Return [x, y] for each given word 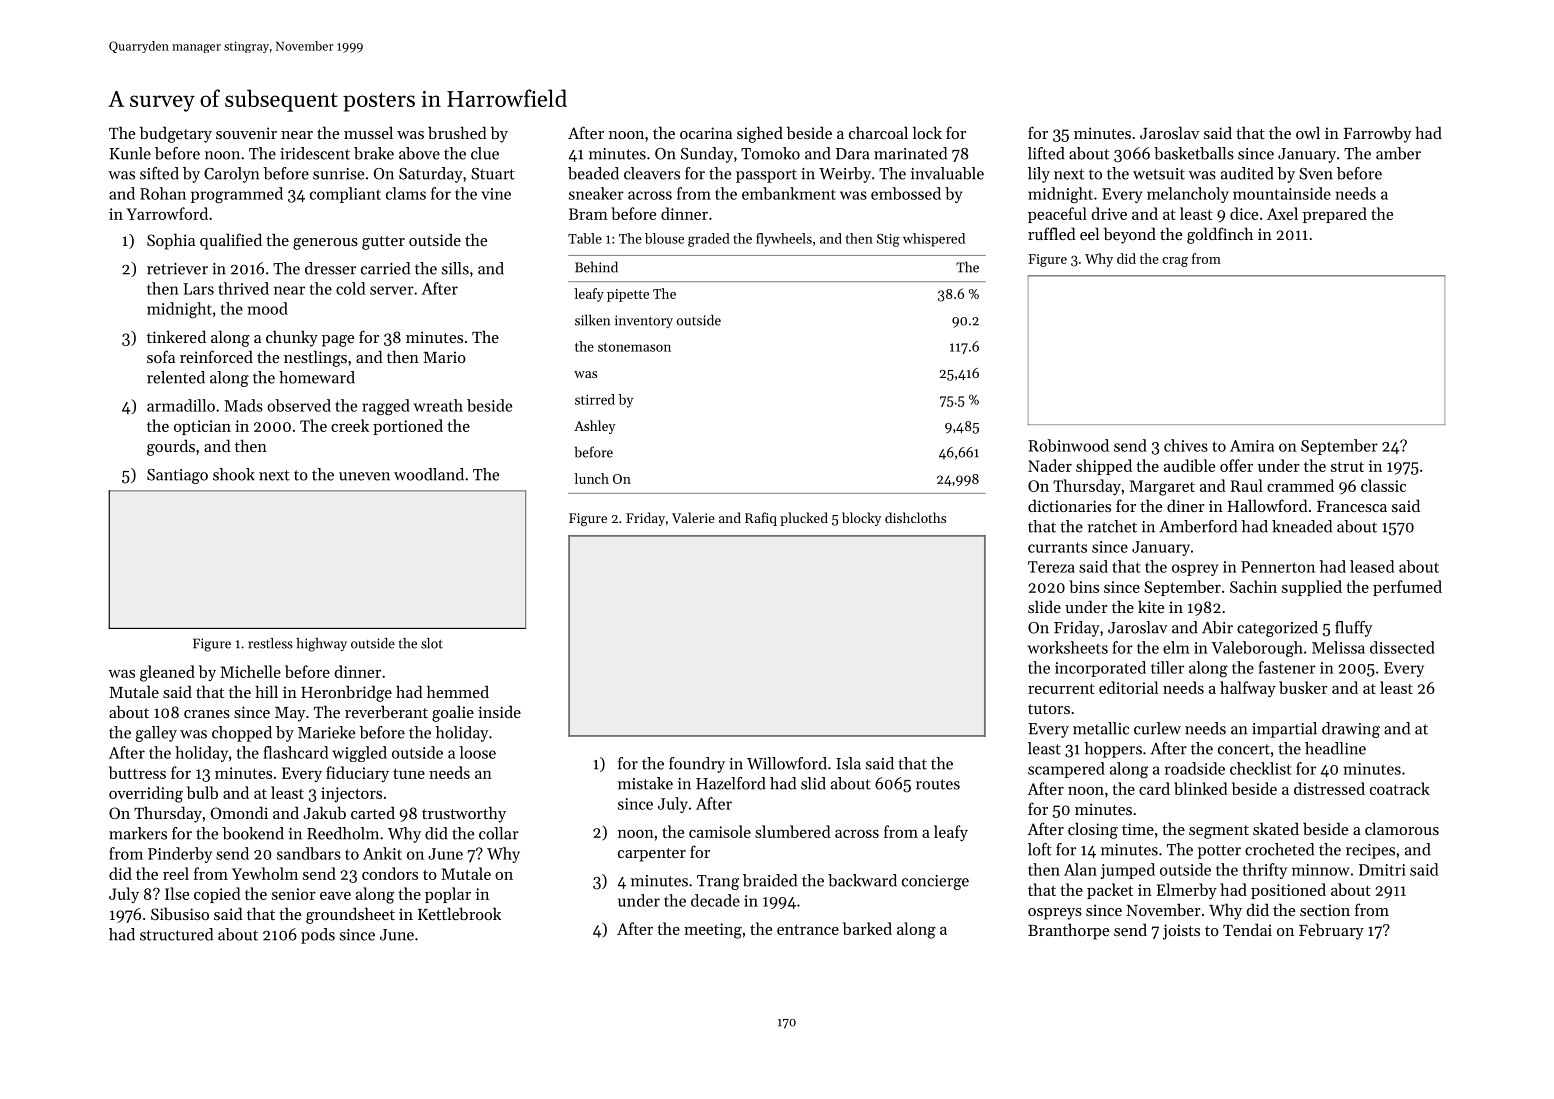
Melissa [1338, 647]
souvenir [246, 133]
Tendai [1247, 929]
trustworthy [464, 814]
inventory [644, 321]
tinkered [176, 336]
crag [1175, 262]
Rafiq [761, 519]
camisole [720, 831]
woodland [429, 474]
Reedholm [343, 833]
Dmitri [1382, 870]
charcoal [878, 132]
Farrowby [1377, 134]
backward [862, 880]
